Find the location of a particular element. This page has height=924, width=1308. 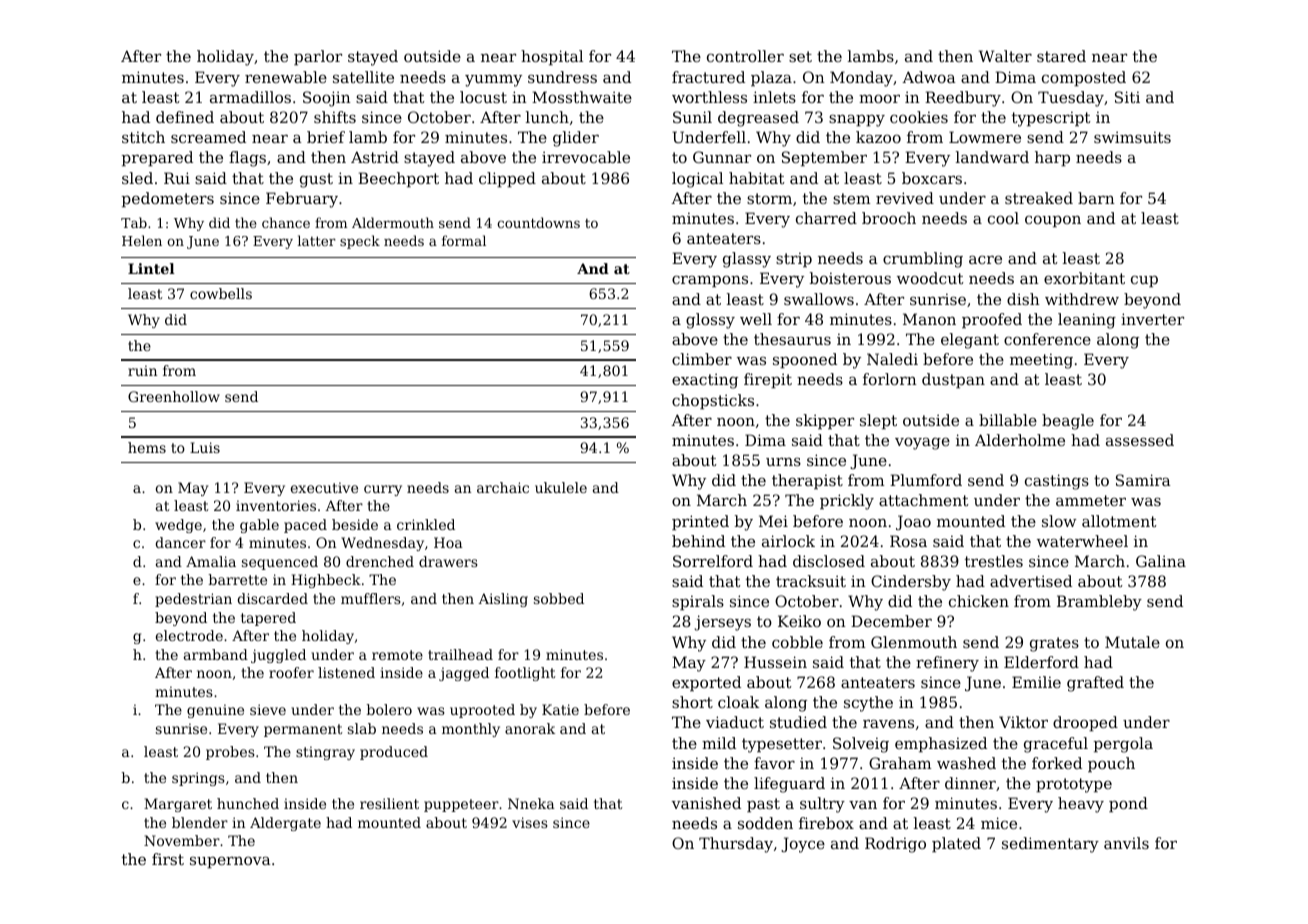

resilient is located at coordinates (389, 803).
